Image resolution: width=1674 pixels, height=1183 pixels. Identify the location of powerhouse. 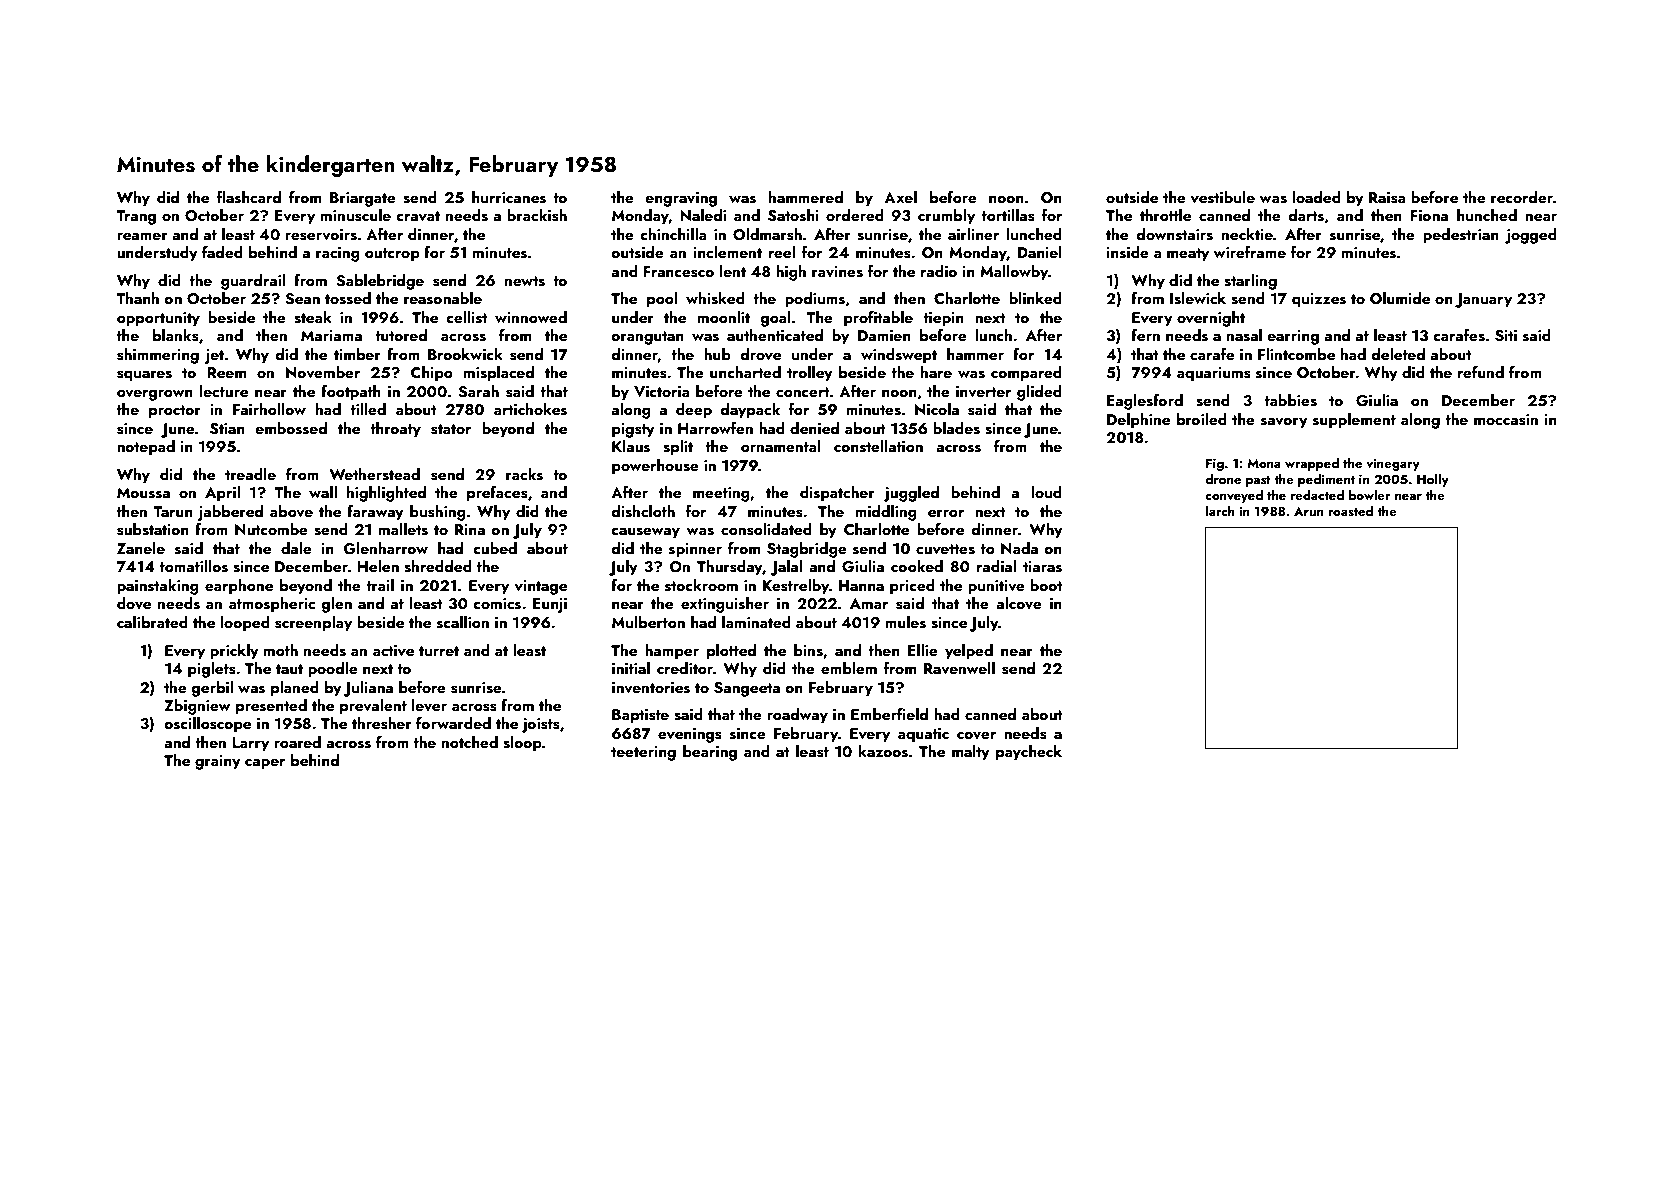
(655, 467).
